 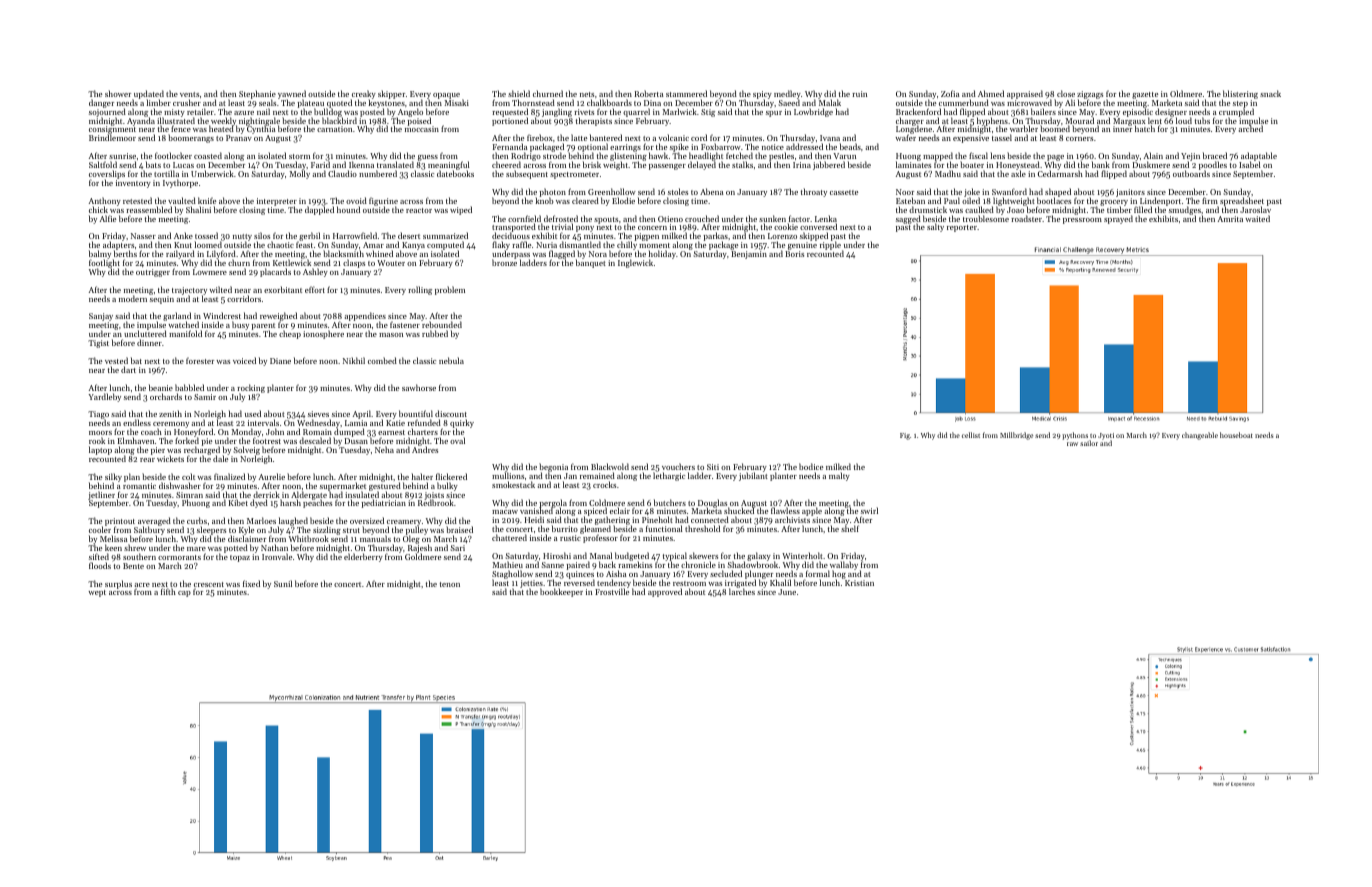 I want to click on shucked, so click(x=739, y=511).
